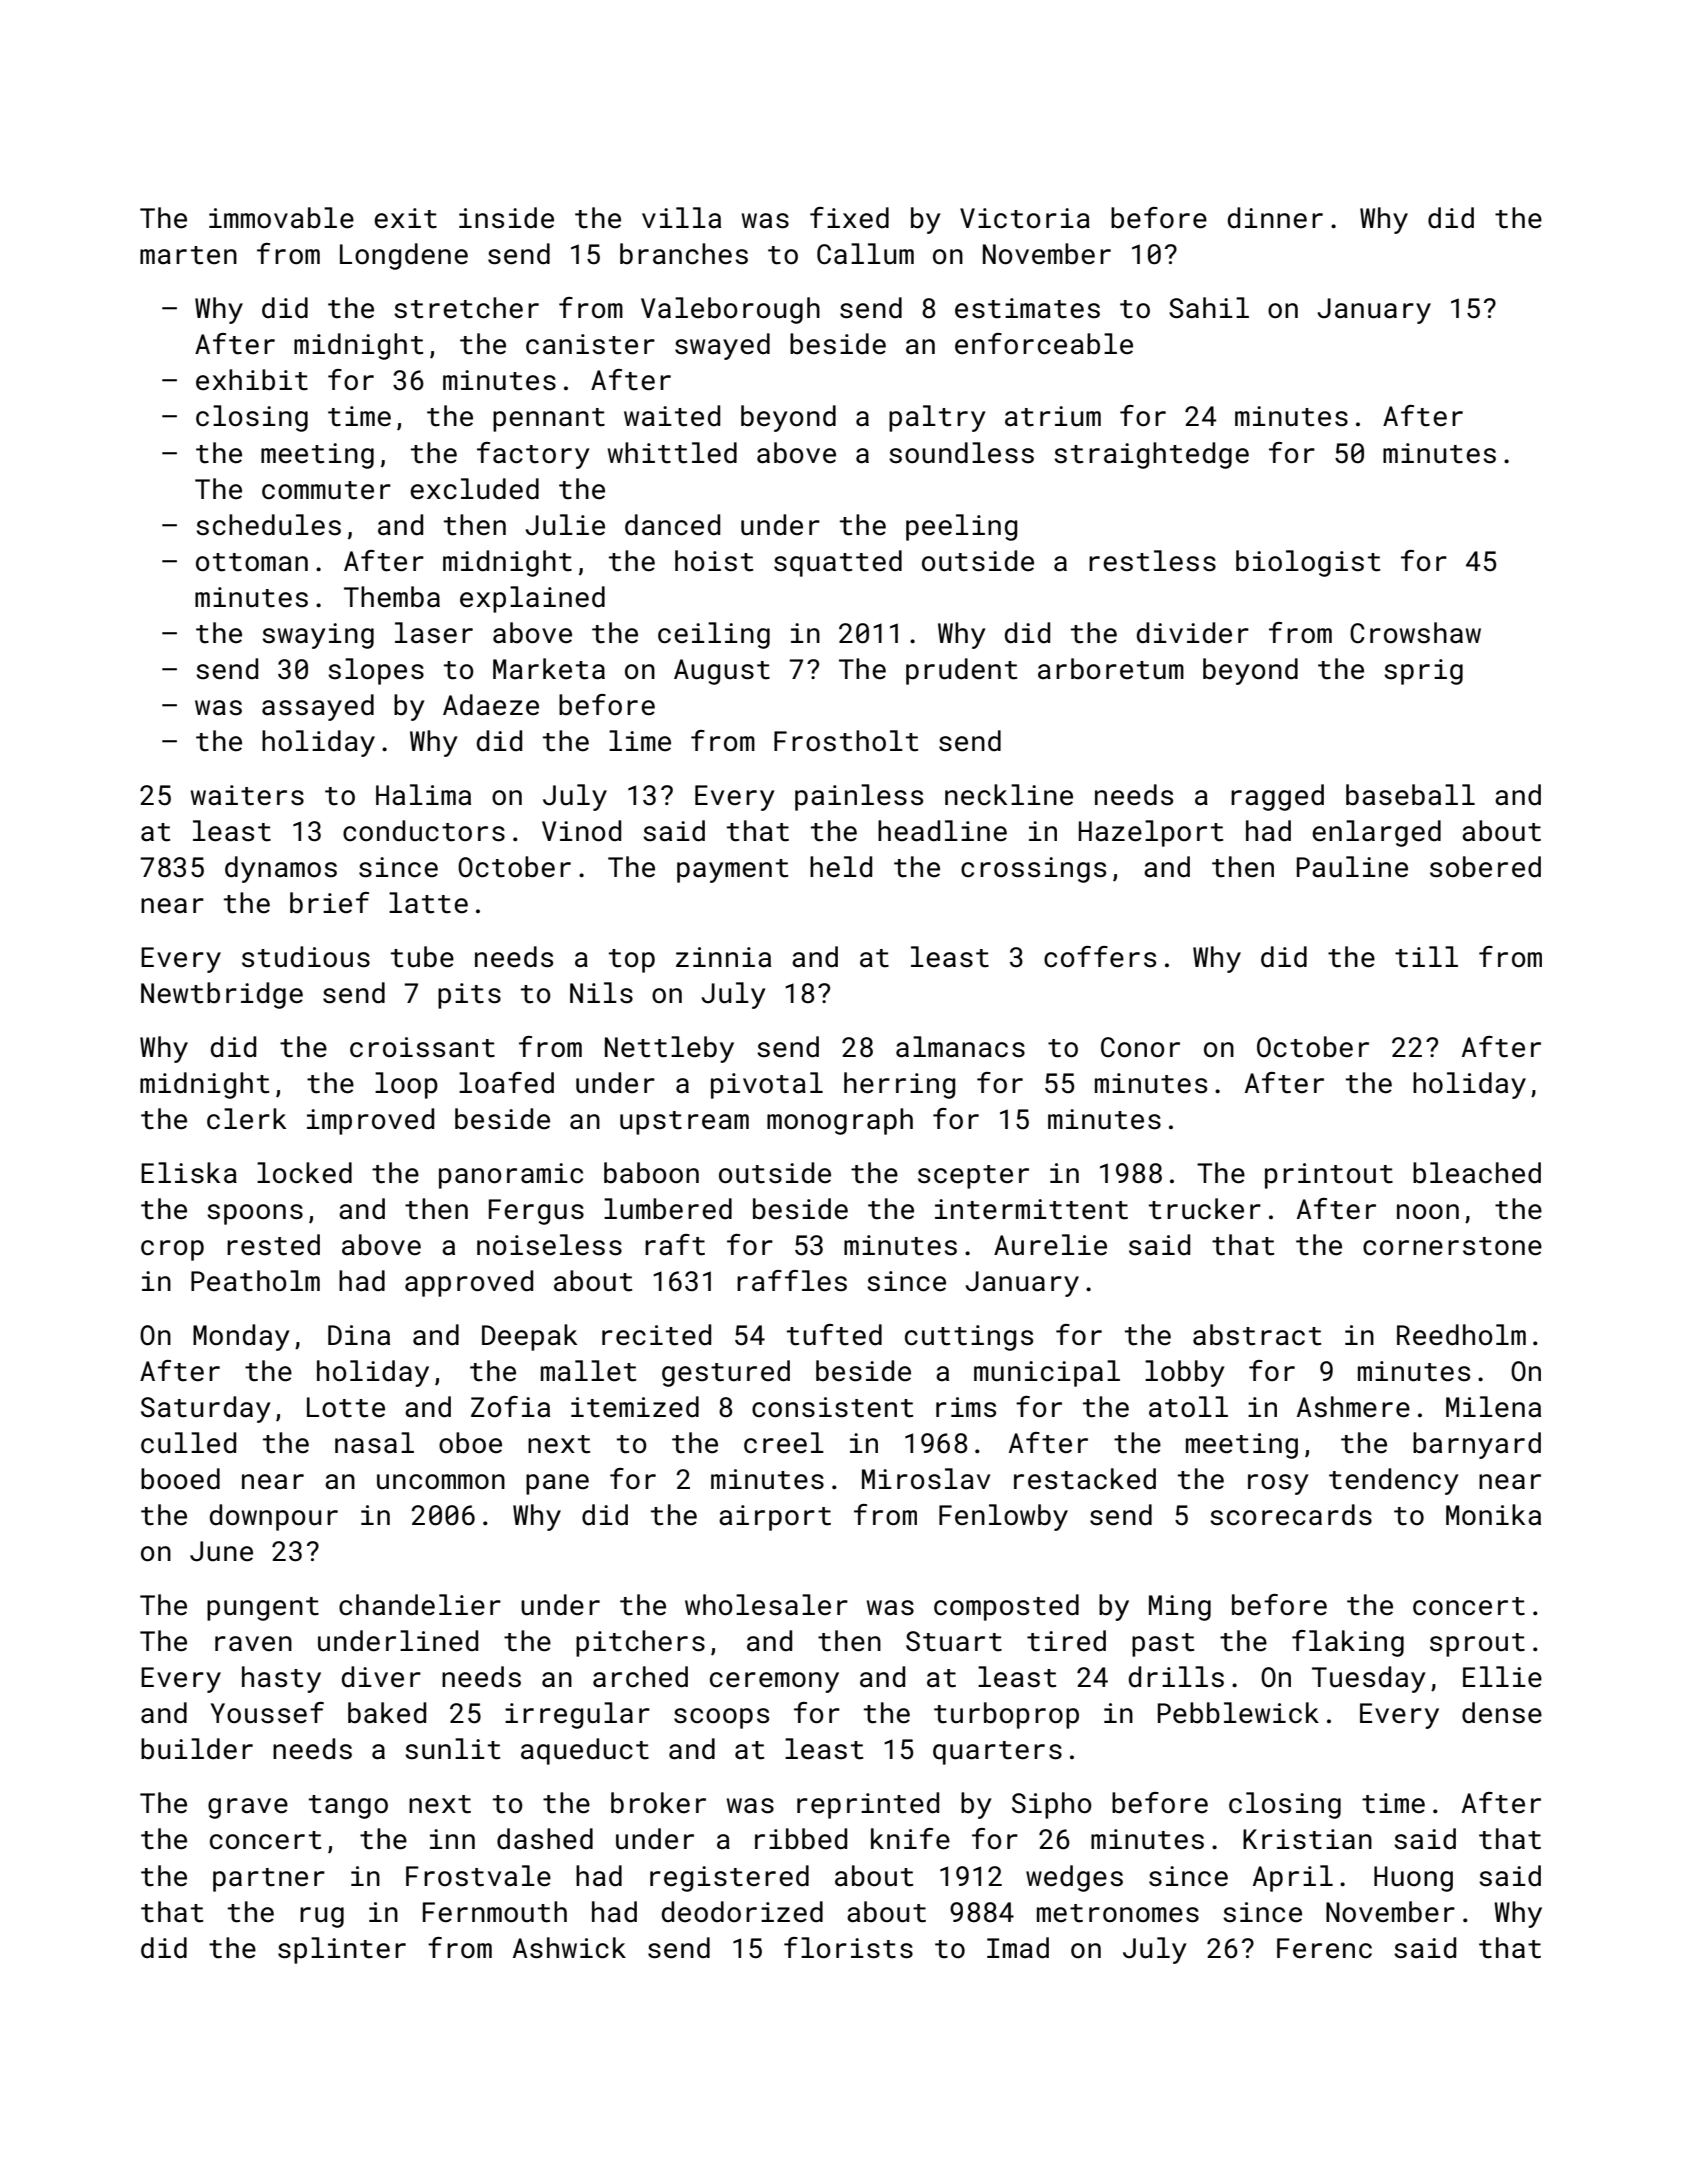 Image resolution: width=1683 pixels, height=2178 pixels. Describe the element at coordinates (849, 218) in the document. I see `fixed` at that location.
